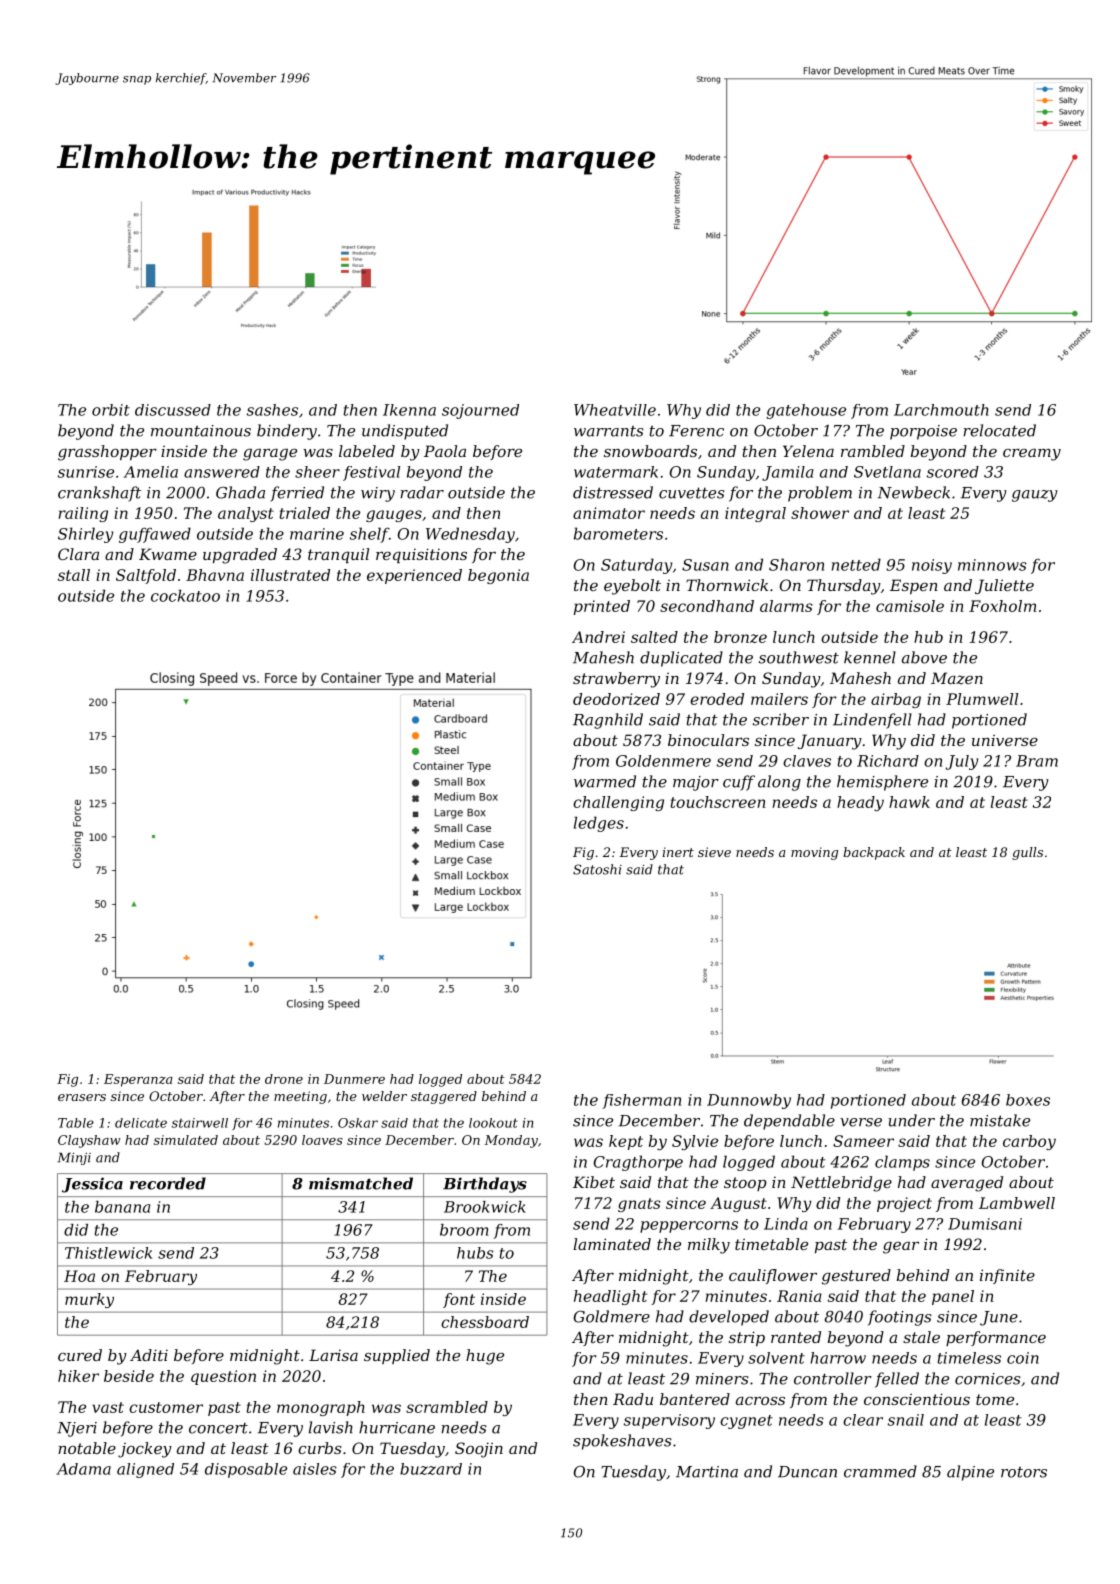 This screenshot has width=1120, height=1584. What do you see at coordinates (78, 1376) in the screenshot?
I see `hiker` at bounding box center [78, 1376].
